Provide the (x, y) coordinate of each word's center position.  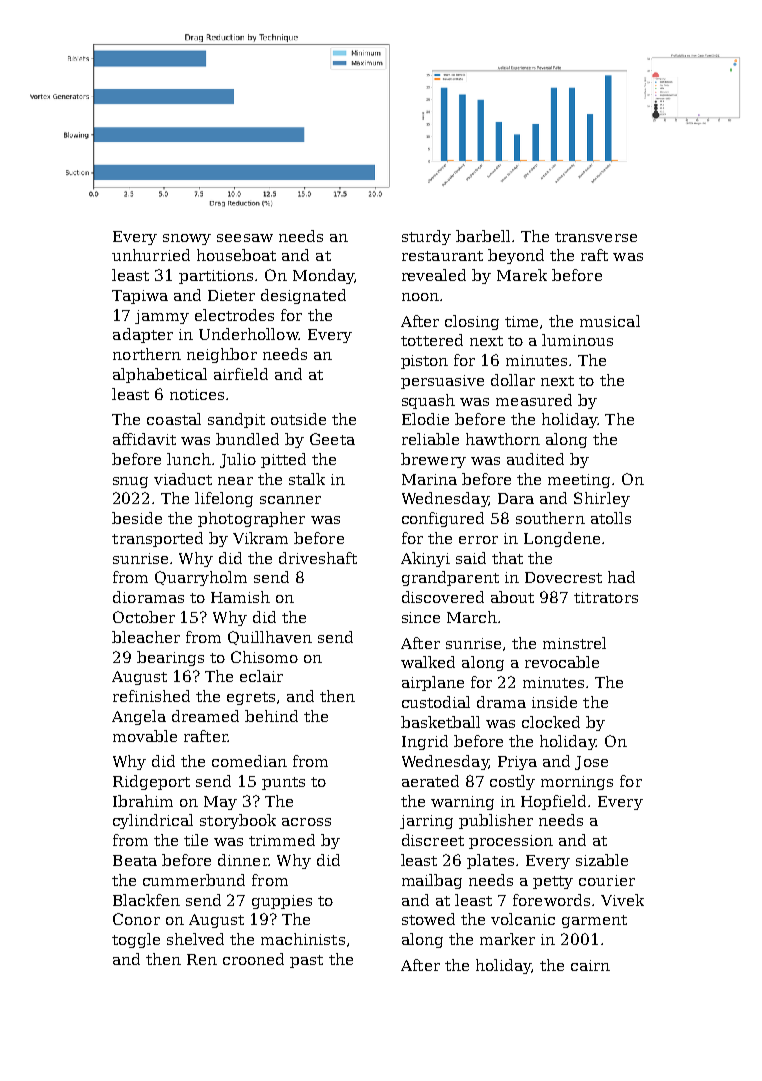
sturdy (426, 237)
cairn (590, 965)
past (306, 961)
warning (462, 803)
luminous (577, 340)
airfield (241, 374)
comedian (249, 761)
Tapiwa (140, 297)
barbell (483, 236)
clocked (551, 722)
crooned (253, 959)
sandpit (236, 420)
